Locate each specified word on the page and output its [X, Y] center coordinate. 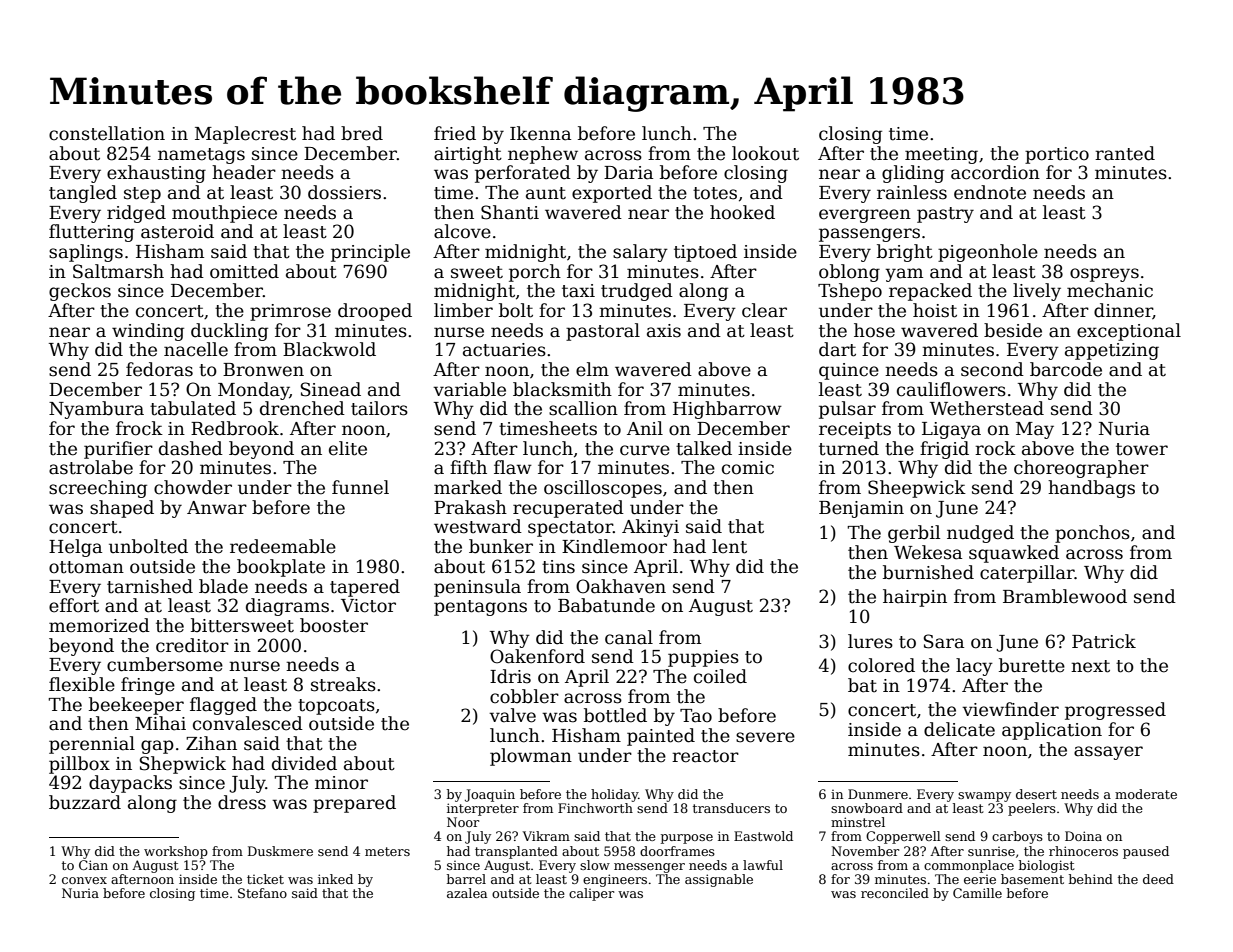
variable [469, 389]
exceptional [1129, 332]
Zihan [211, 743]
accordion [995, 172]
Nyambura [96, 410]
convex [84, 880]
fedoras [159, 369]
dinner [1123, 311]
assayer [1108, 753]
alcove [462, 231]
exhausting [156, 174]
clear [764, 310]
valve [512, 715]
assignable [719, 880]
